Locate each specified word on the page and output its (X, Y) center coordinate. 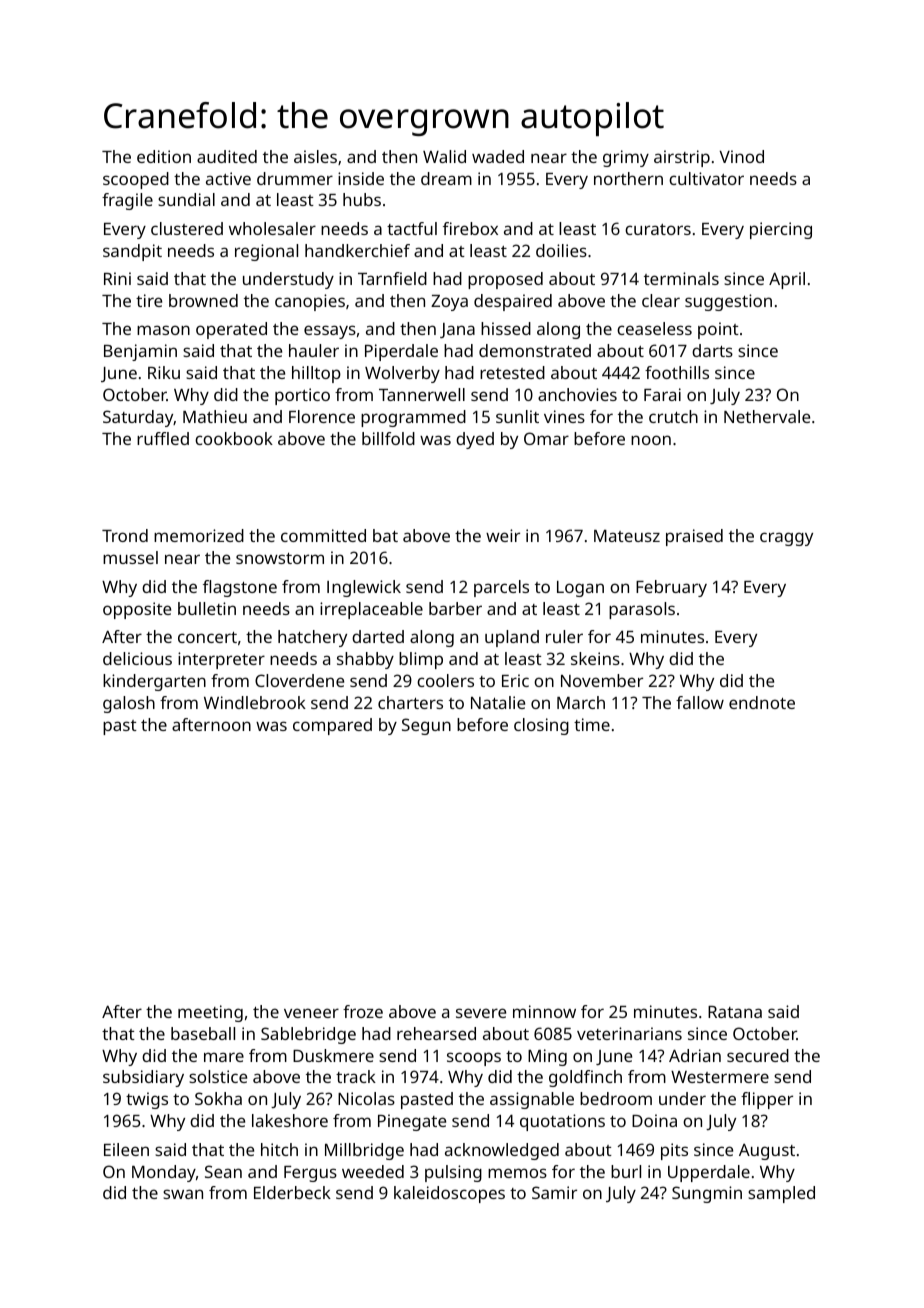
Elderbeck (292, 1192)
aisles (315, 156)
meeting (210, 1013)
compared (332, 726)
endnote (762, 702)
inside (361, 178)
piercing (781, 230)
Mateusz (627, 536)
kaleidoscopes (449, 1194)
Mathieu (215, 416)
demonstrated (535, 350)
